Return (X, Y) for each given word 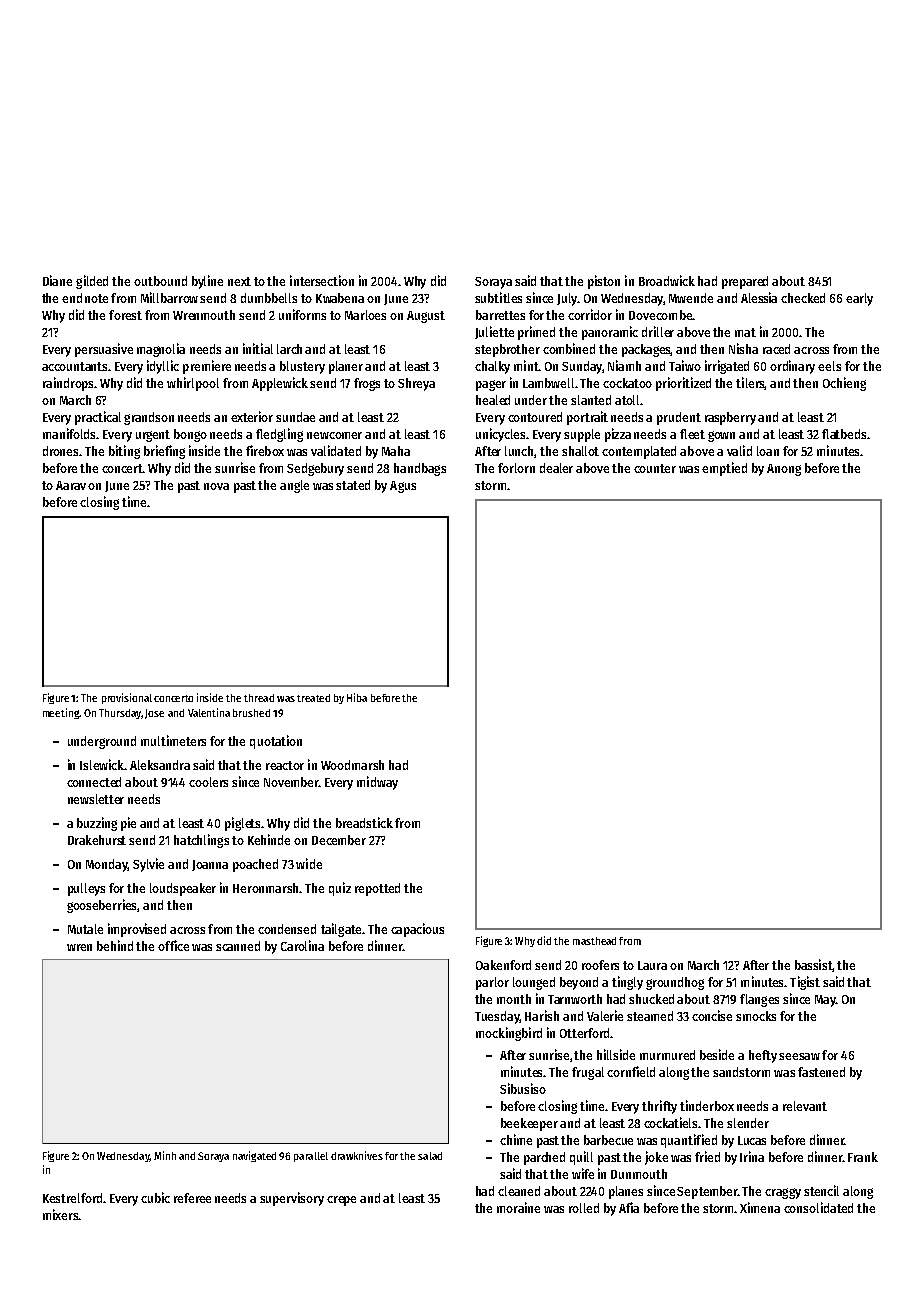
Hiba (357, 697)
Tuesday (497, 1017)
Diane (57, 280)
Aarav (71, 485)
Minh (165, 1155)
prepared (745, 282)
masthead (594, 941)
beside (717, 1054)
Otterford (584, 1033)
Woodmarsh (352, 765)
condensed (287, 929)
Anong (784, 470)
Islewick (102, 764)
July (567, 299)
